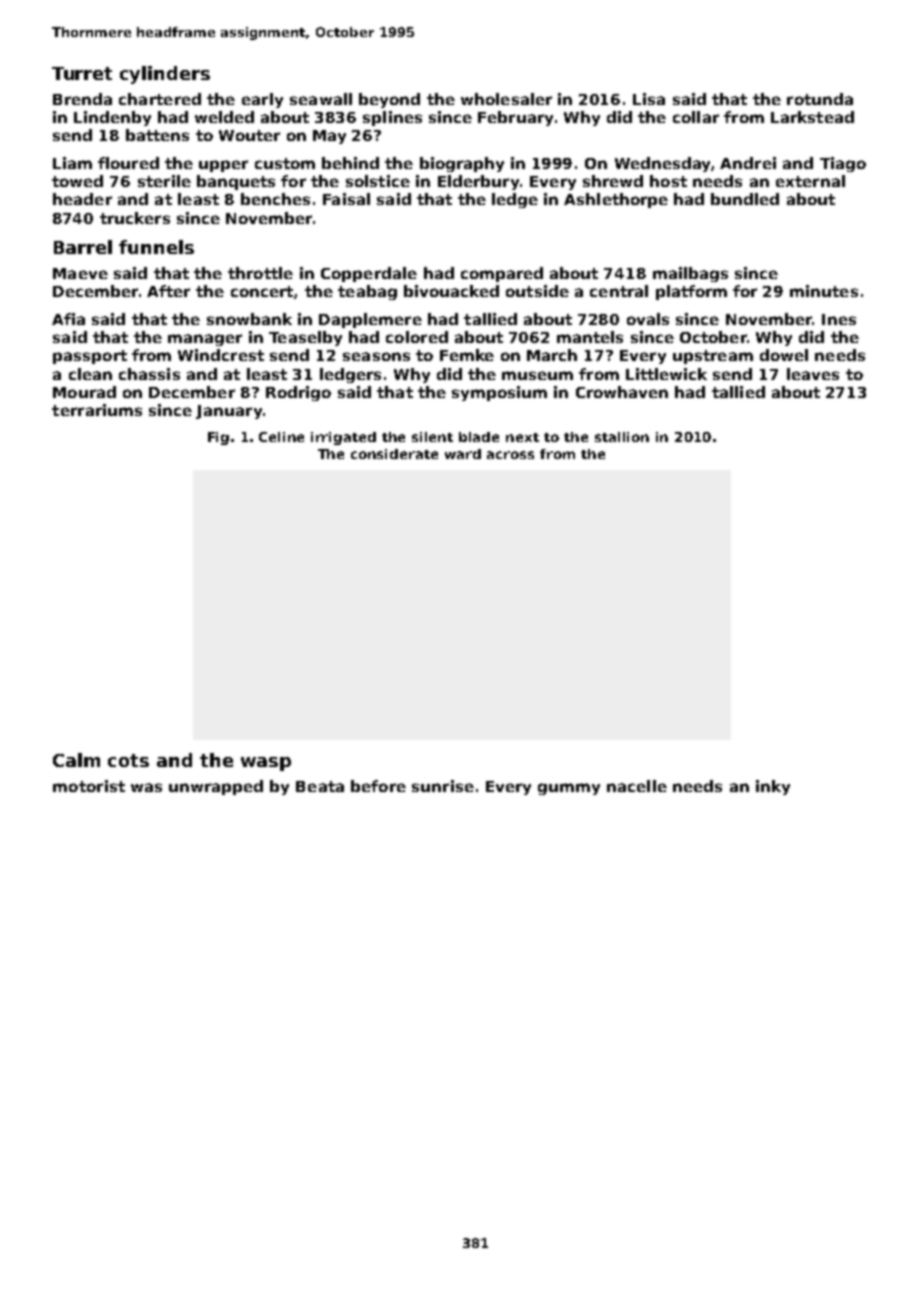 This screenshot has height=1308, width=924. I want to click on cylinders, so click(165, 75).
